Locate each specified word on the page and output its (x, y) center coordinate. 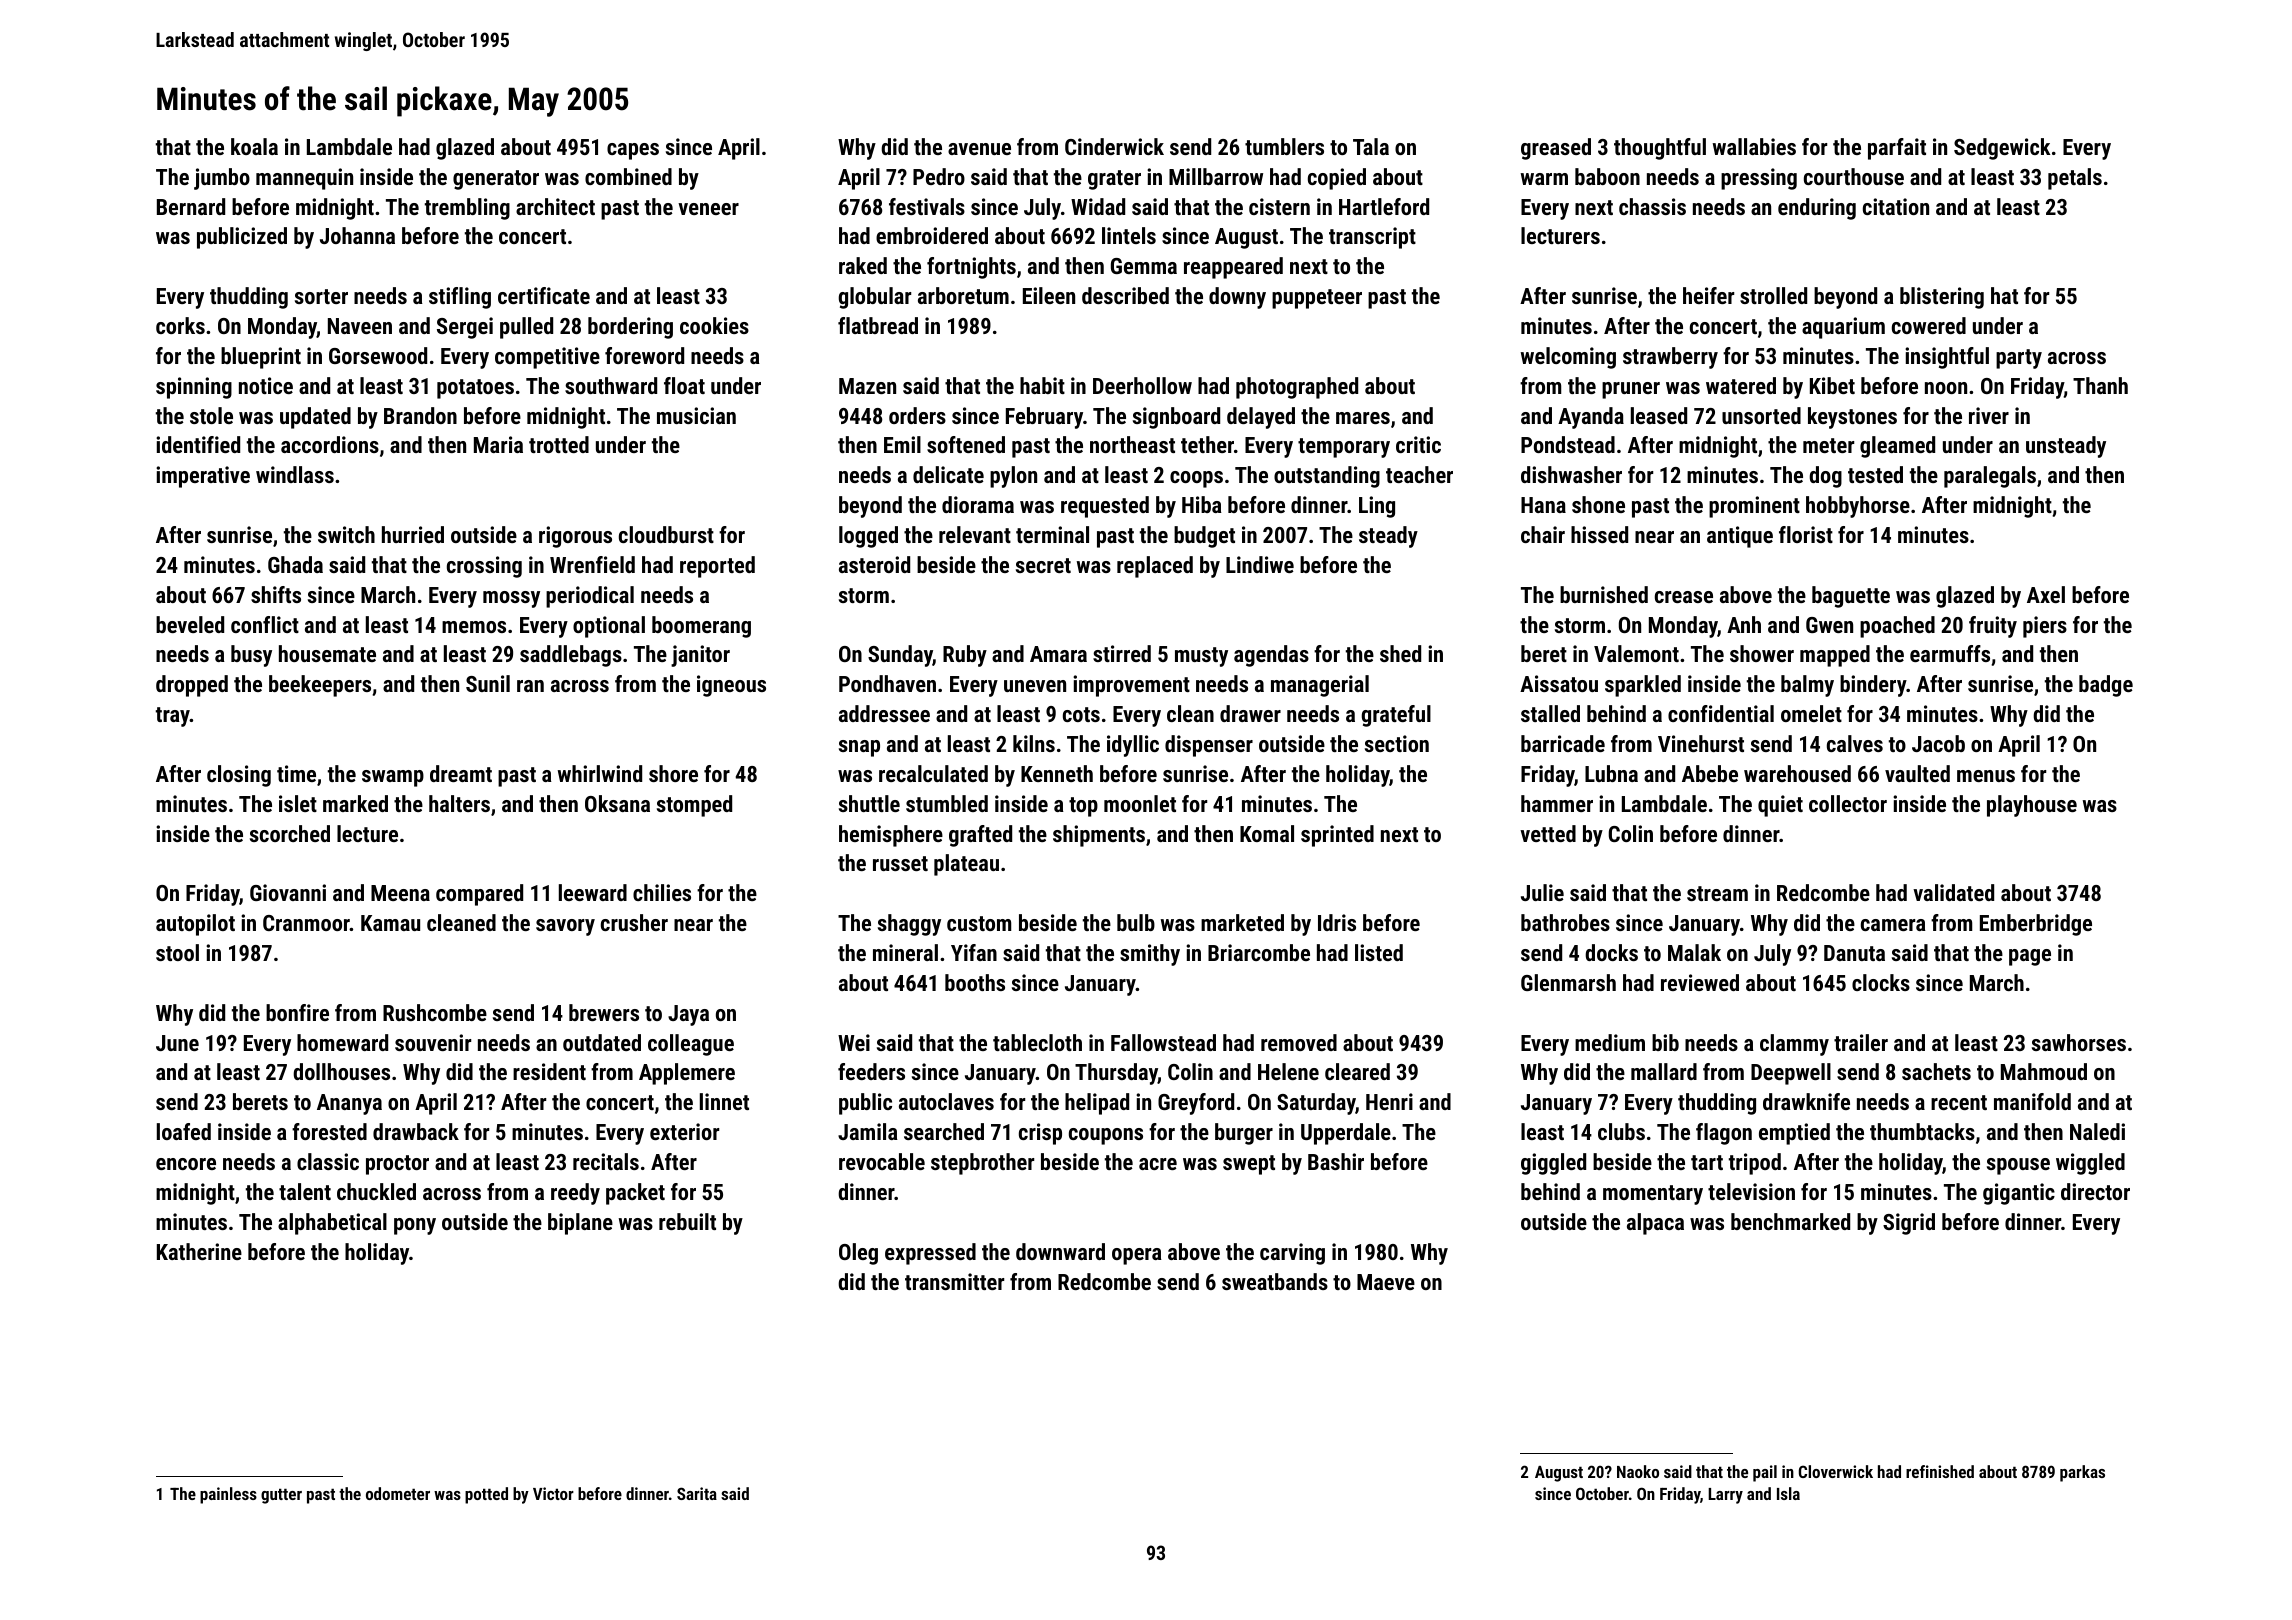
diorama (978, 504)
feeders (871, 1071)
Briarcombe (1259, 952)
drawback (416, 1131)
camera (1893, 925)
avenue (979, 149)
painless (228, 1495)
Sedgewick (2002, 149)
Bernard (191, 206)
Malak (1694, 952)
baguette (1851, 597)
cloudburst (666, 534)
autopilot (195, 925)
